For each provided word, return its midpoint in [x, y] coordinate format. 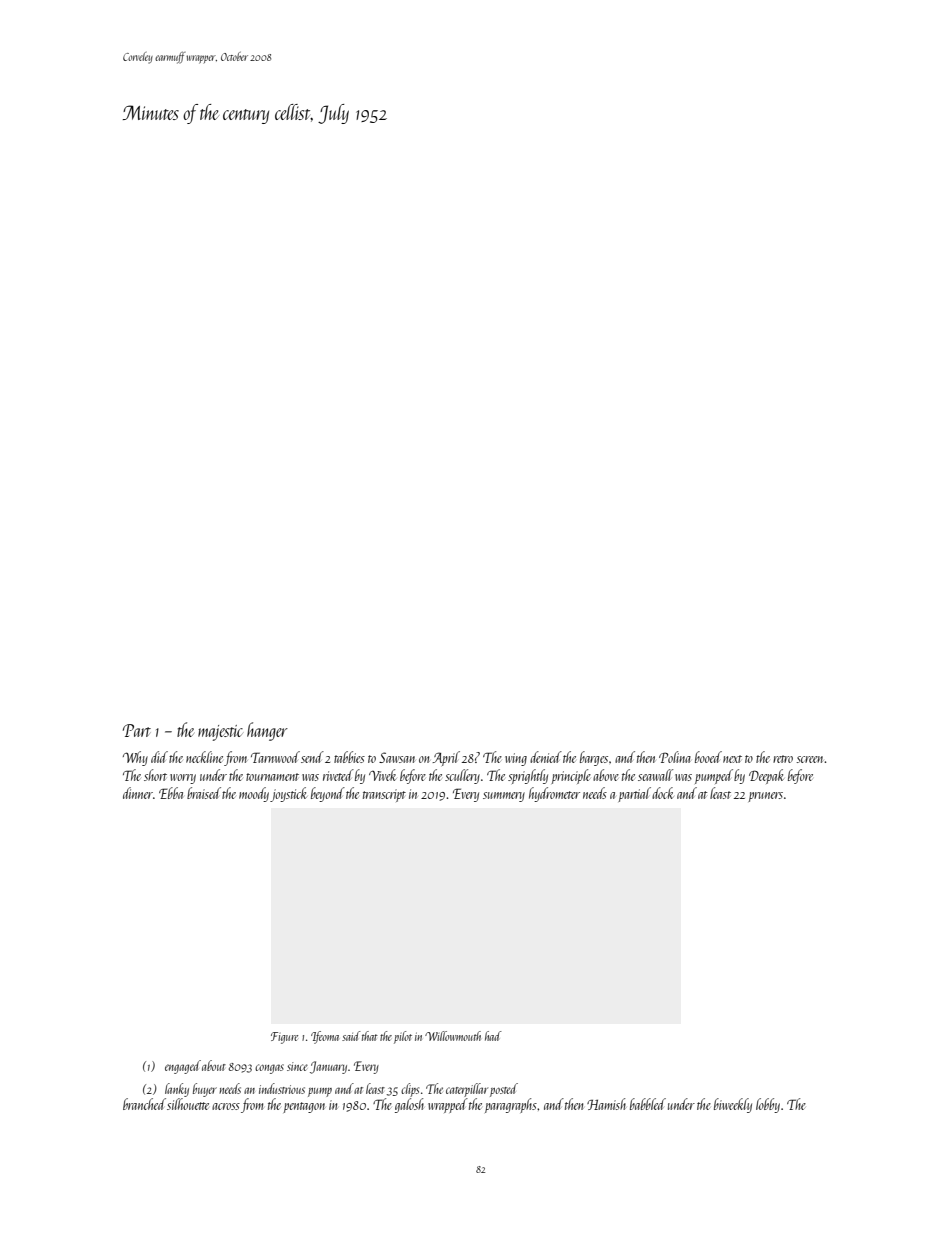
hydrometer [554, 794]
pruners [765, 797]
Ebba [171, 793]
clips [410, 1090]
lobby [768, 1105]
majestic [220, 733]
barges [594, 758]
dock [662, 793]
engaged [183, 1067]
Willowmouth [453, 1036]
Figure [284, 1038]
